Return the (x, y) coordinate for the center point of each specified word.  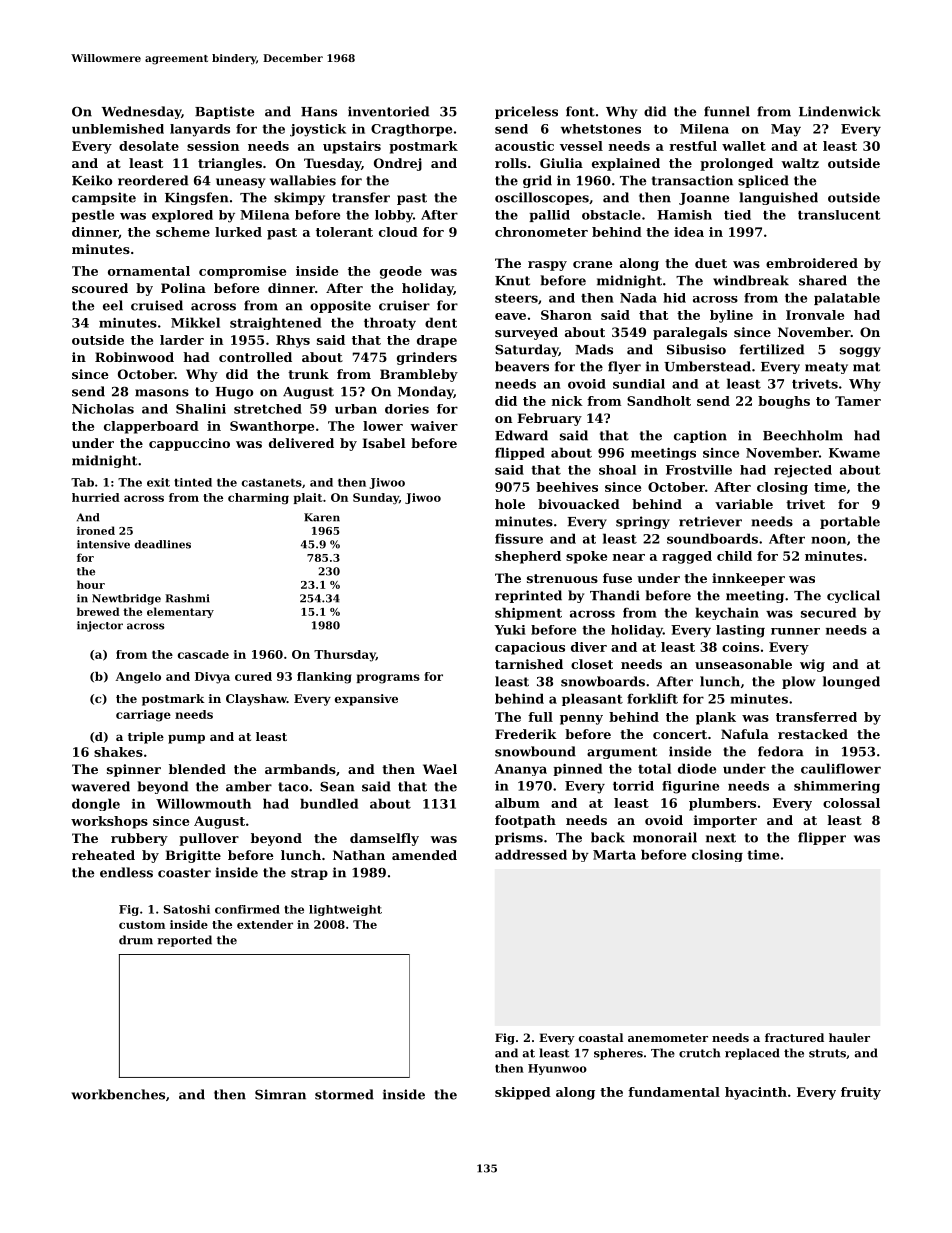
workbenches (118, 1094)
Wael (440, 769)
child (734, 556)
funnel (727, 111)
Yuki (510, 630)
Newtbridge (126, 599)
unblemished (118, 129)
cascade (203, 654)
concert (680, 734)
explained (626, 164)
